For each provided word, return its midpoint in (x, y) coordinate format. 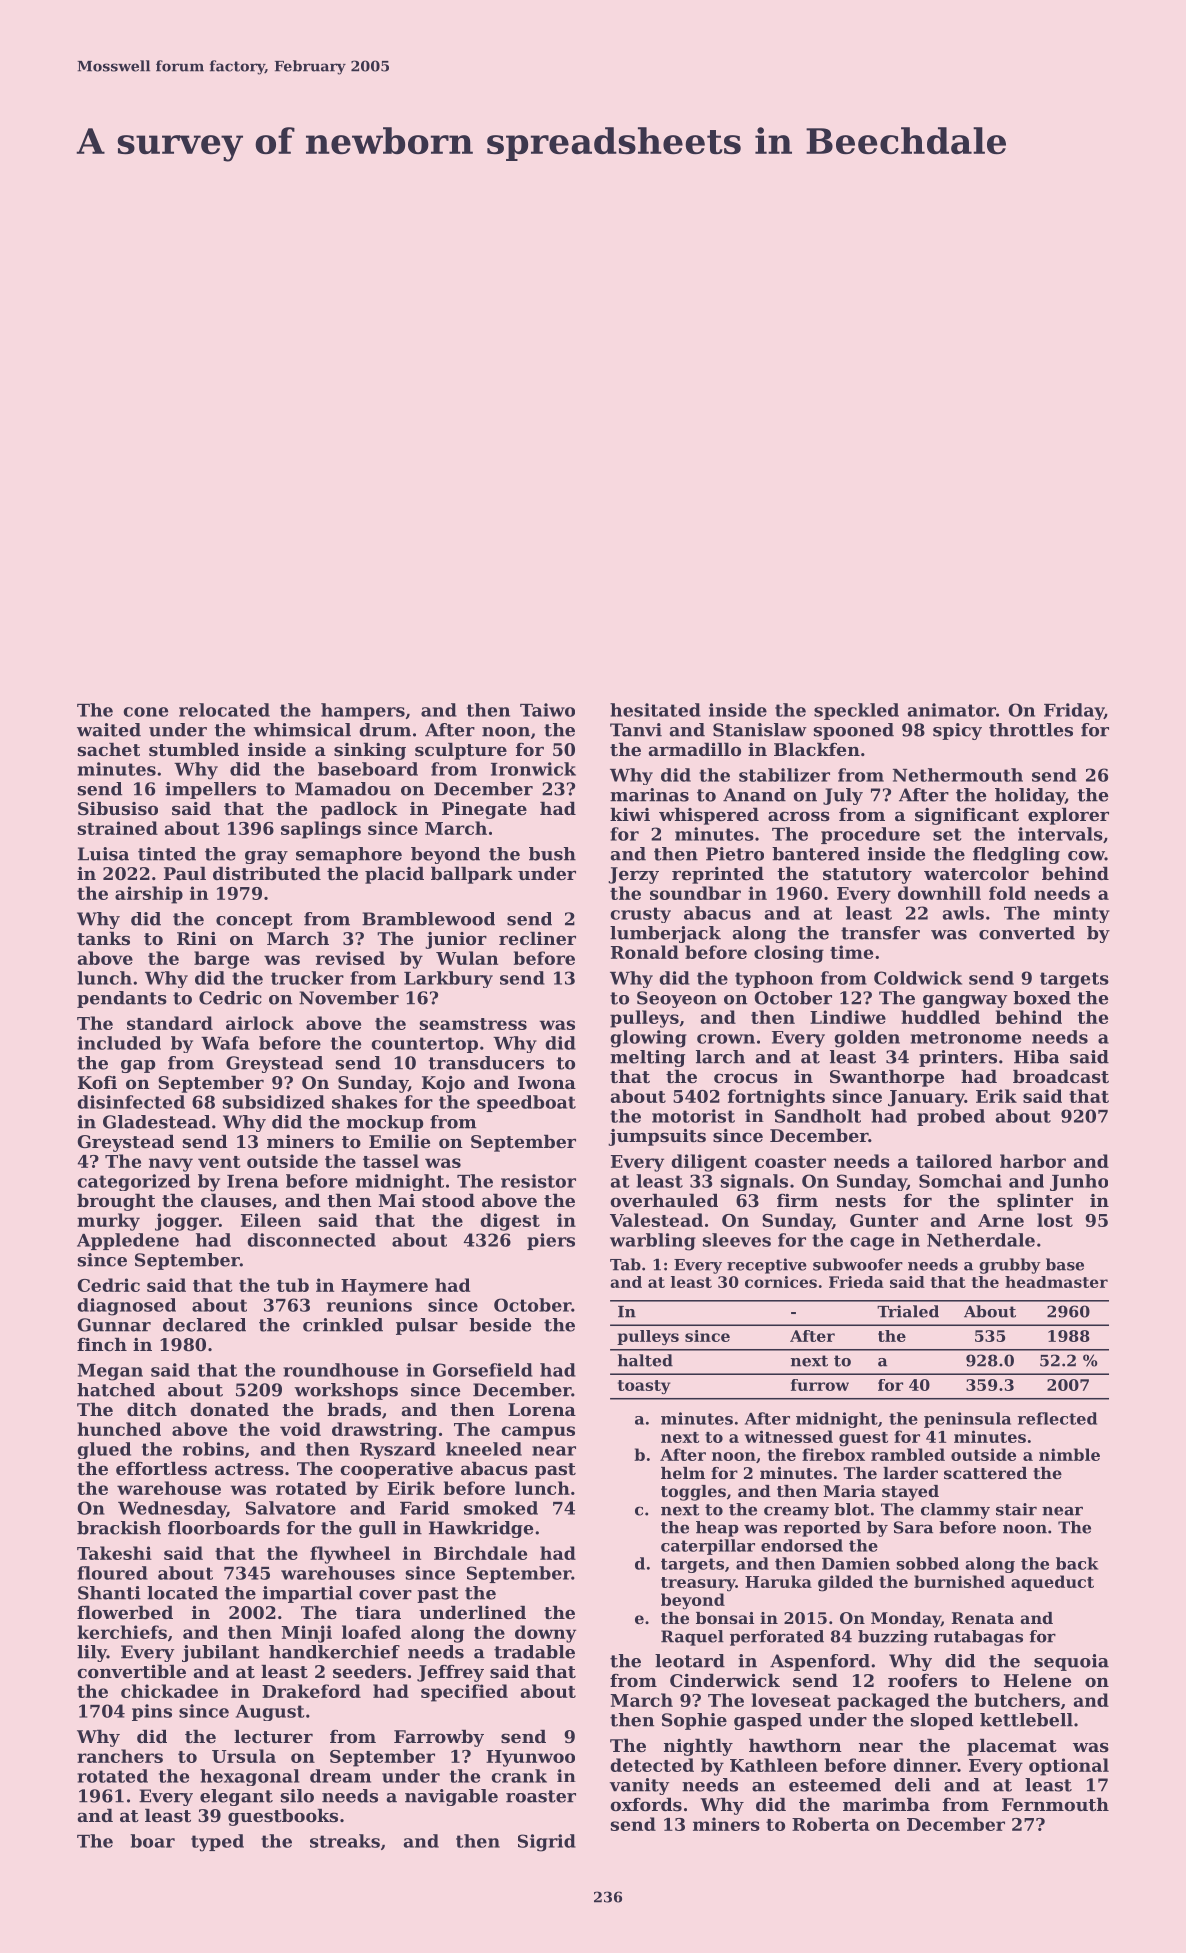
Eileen (271, 1220)
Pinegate (484, 810)
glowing (648, 1039)
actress (249, 1469)
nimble (1069, 1454)
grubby (1010, 1266)
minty (1082, 914)
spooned (854, 731)
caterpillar (708, 1547)
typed (217, 1843)
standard (170, 1023)
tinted (167, 854)
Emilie (399, 1141)
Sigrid (547, 1843)
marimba (886, 1804)
